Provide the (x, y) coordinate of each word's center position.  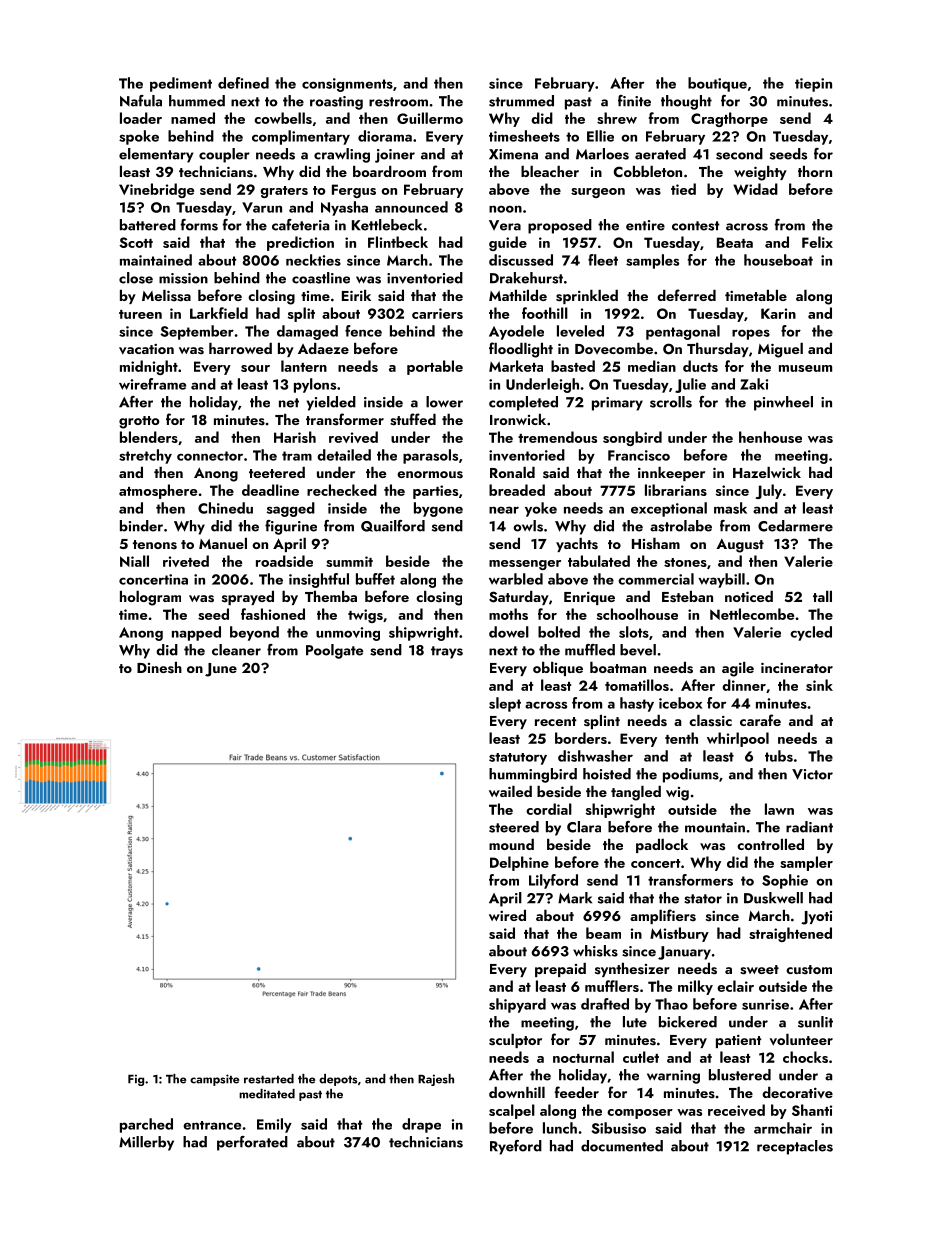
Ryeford (516, 1147)
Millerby (146, 1143)
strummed (521, 101)
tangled (636, 793)
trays (447, 652)
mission (183, 278)
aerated (660, 154)
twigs (365, 616)
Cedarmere (795, 526)
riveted (186, 561)
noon (505, 209)
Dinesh (159, 668)
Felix (817, 242)
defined (243, 83)
